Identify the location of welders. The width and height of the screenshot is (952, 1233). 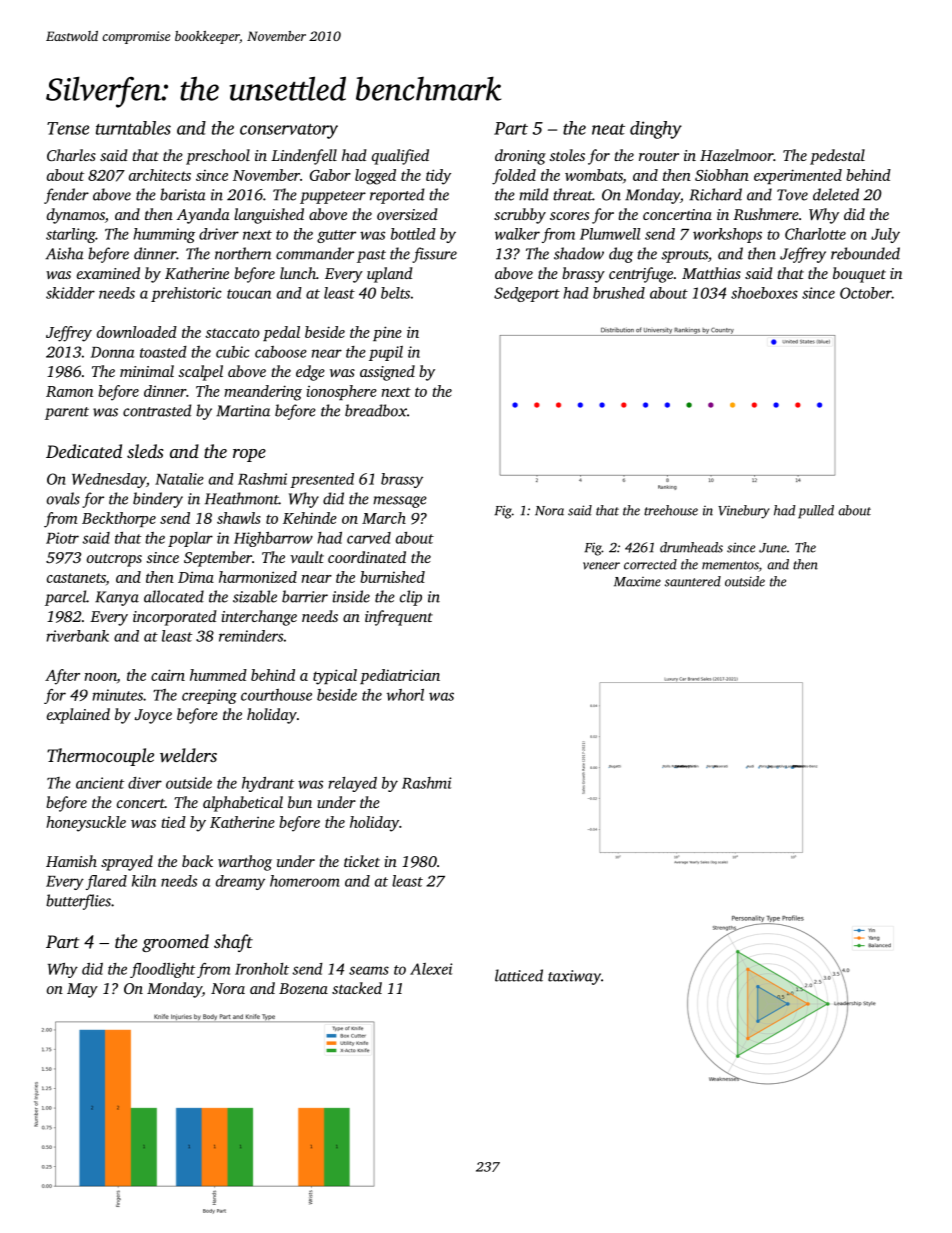
(188, 755).
